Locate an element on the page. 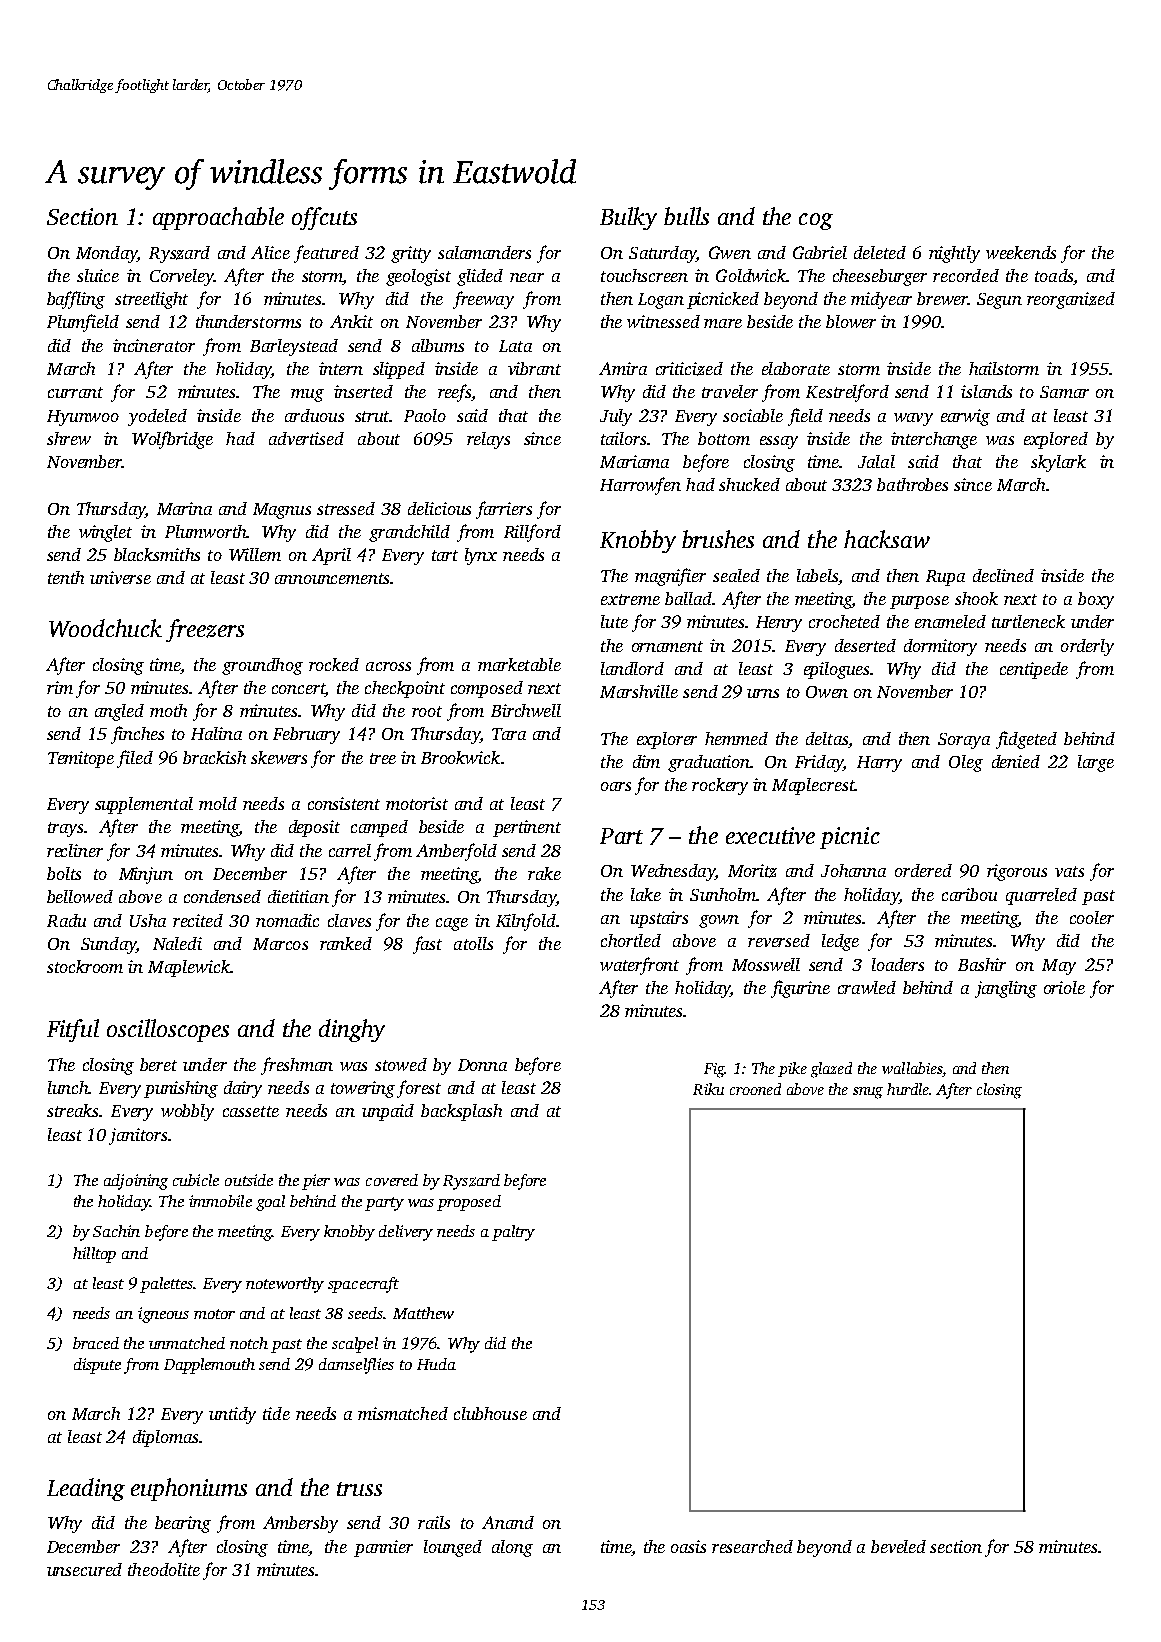  shook is located at coordinates (976, 598).
